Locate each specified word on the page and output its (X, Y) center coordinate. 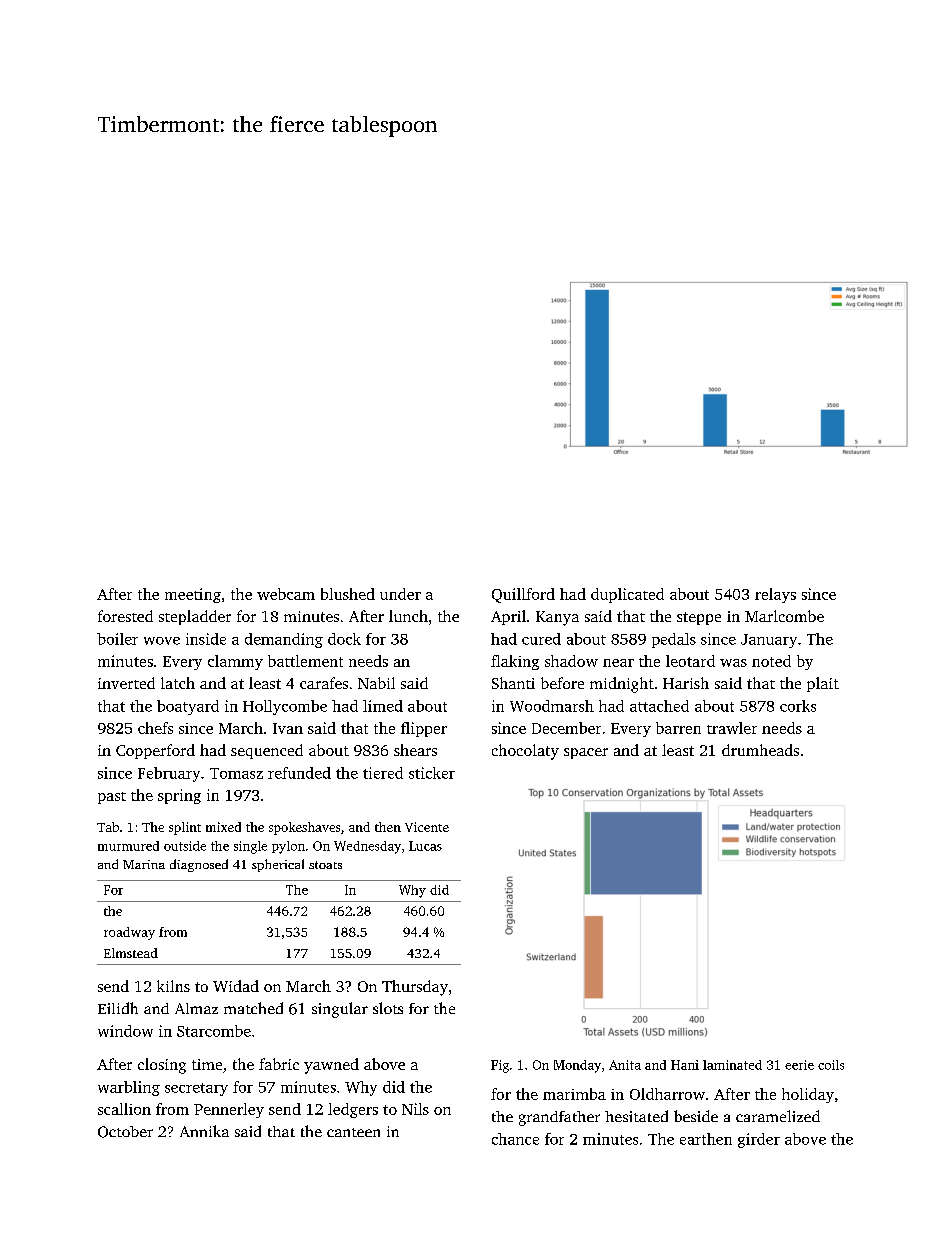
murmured (128, 846)
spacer (586, 753)
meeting (193, 595)
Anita (625, 1065)
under (400, 594)
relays (775, 595)
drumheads (760, 750)
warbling (129, 1088)
